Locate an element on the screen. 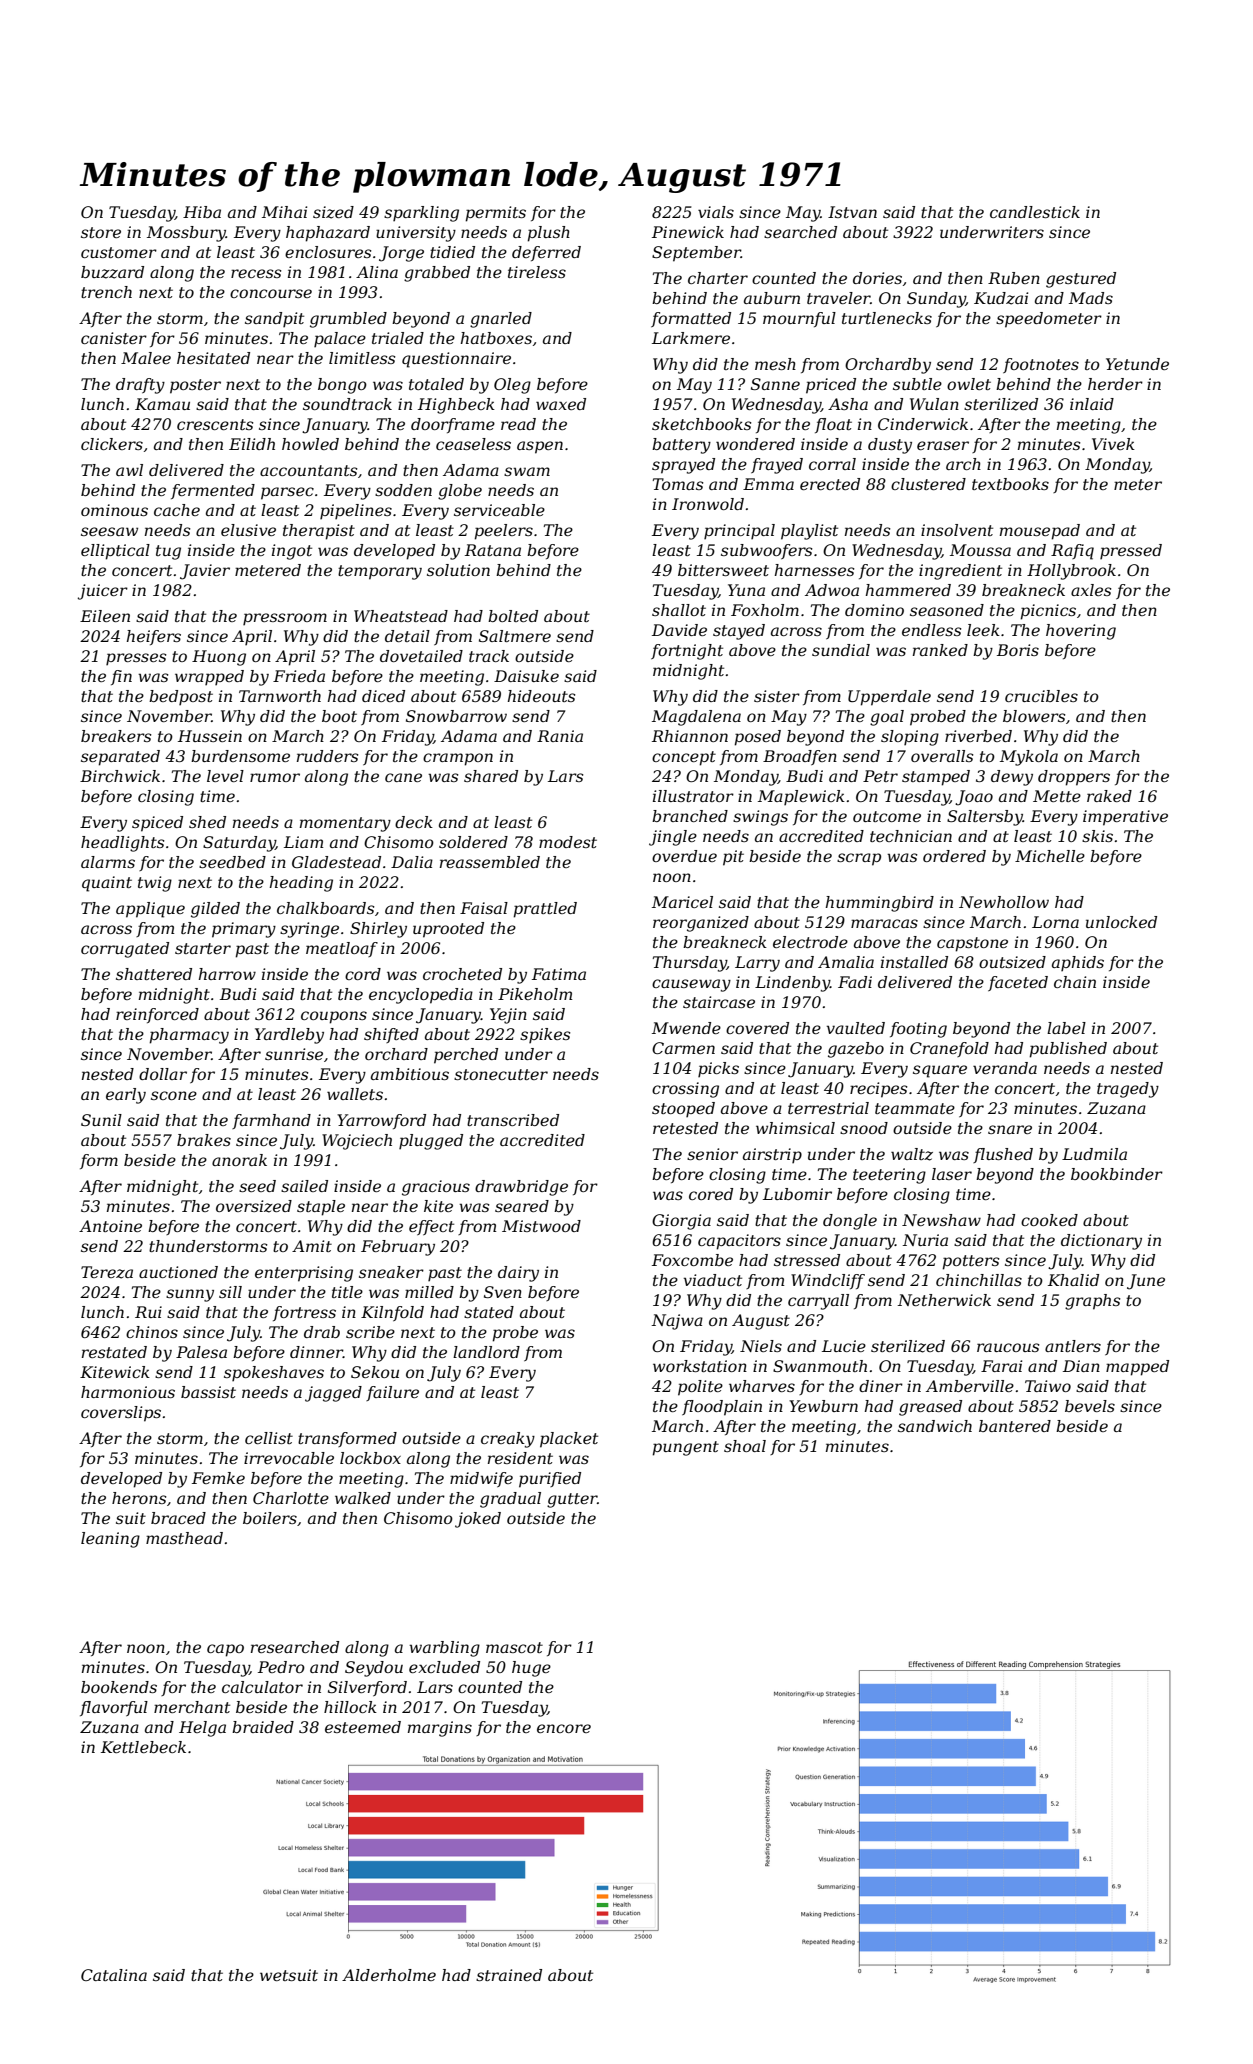  Taiwo is located at coordinates (1048, 1386).
